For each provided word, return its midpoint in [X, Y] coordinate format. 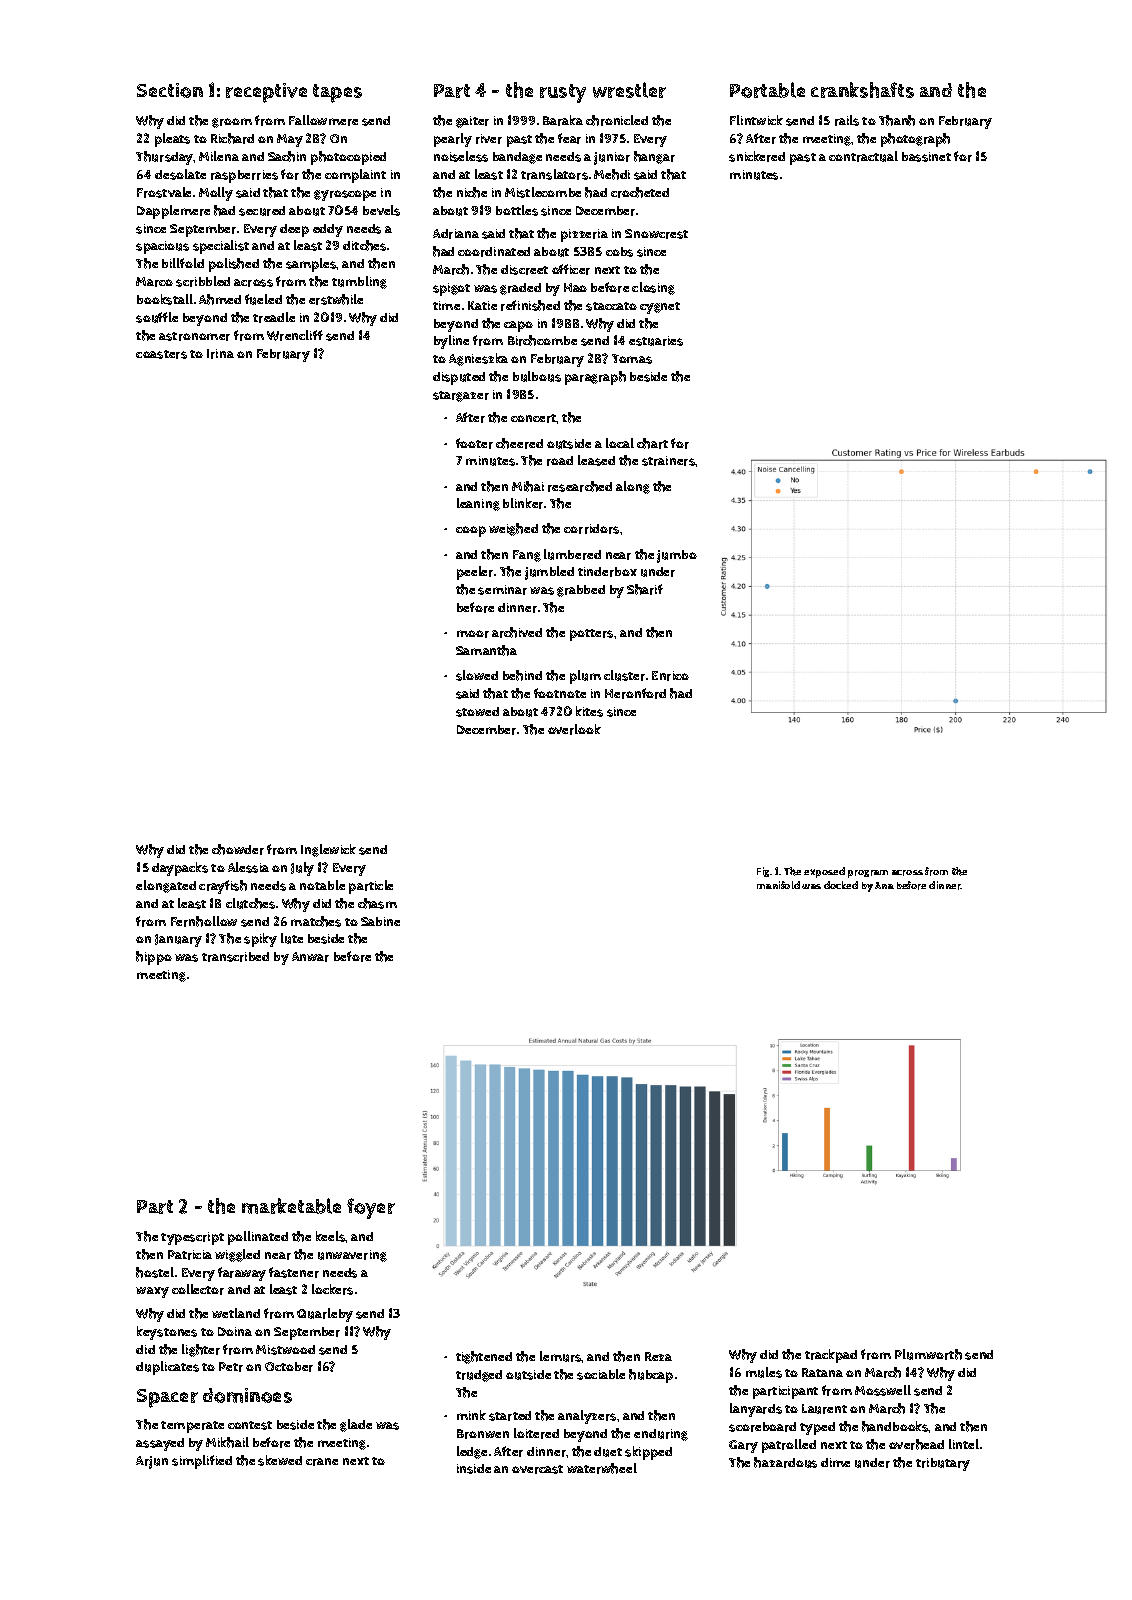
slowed [477, 675]
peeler [475, 573]
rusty [563, 93]
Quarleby [325, 1315]
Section [170, 90]
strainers [669, 461]
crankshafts [862, 90]
